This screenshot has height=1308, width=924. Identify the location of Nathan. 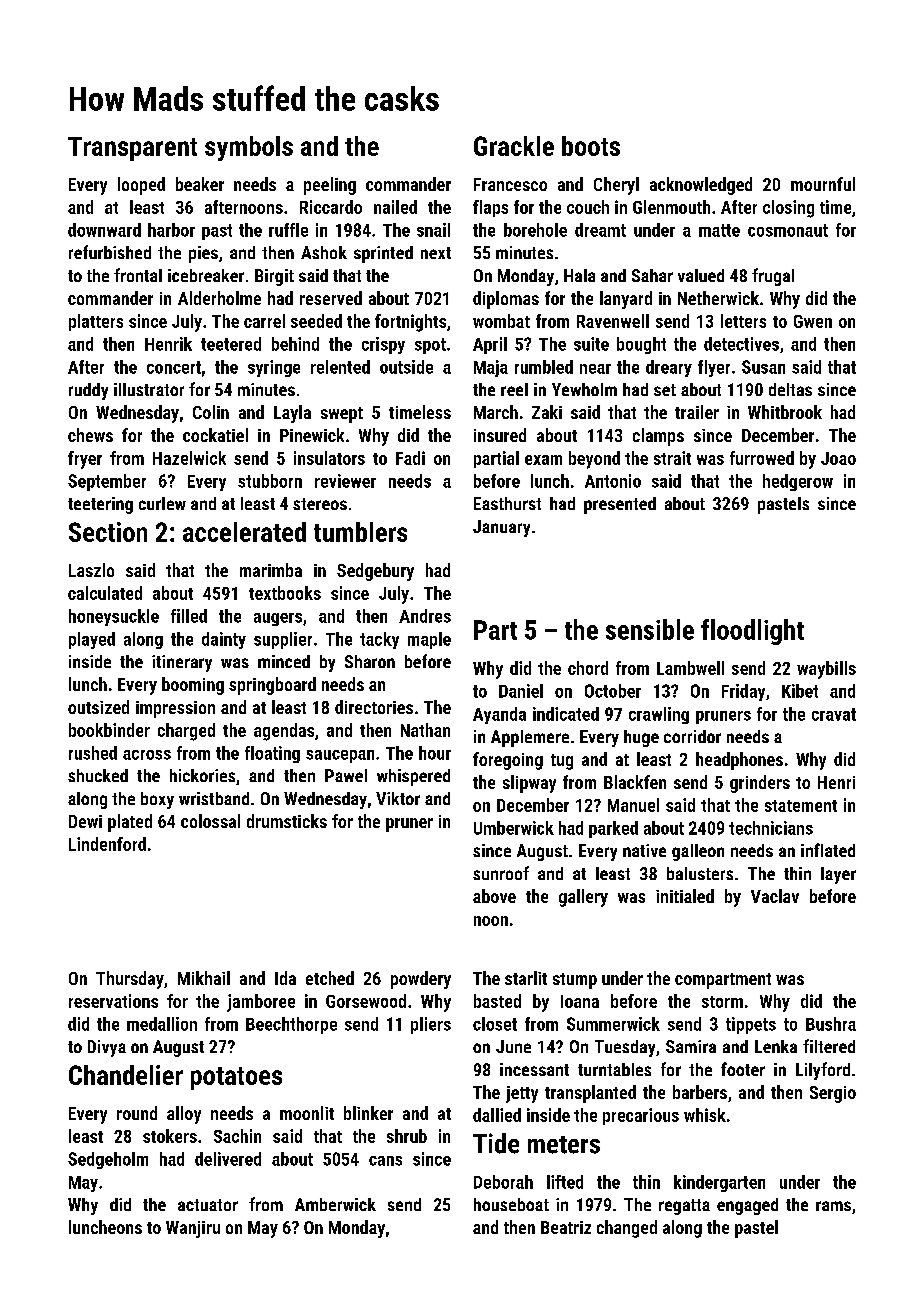
(425, 730).
